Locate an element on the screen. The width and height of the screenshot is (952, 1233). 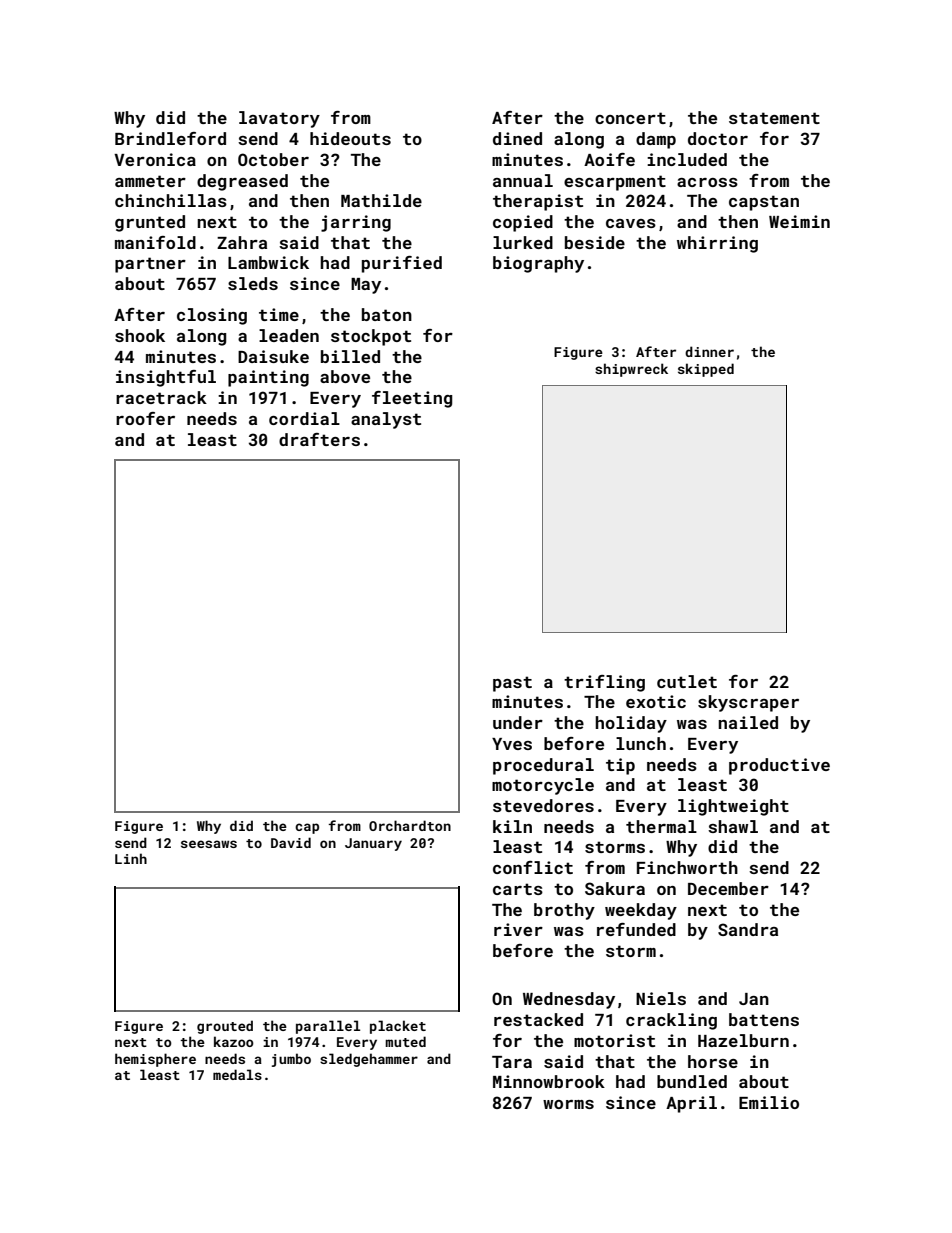
concert is located at coordinates (630, 118).
